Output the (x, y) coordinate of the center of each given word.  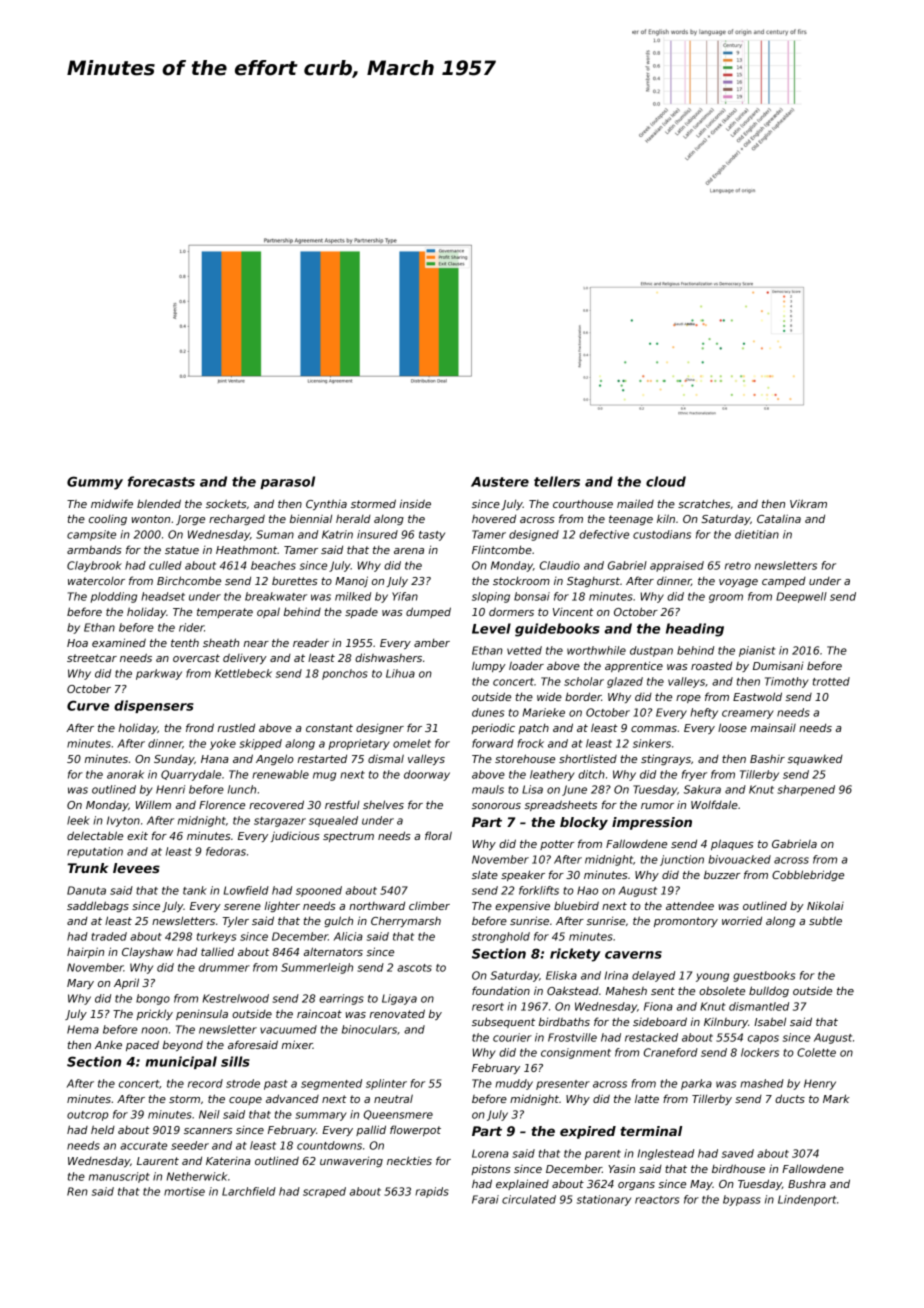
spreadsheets (560, 805)
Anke (108, 1045)
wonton (151, 519)
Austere (500, 482)
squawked (815, 760)
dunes (488, 712)
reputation (95, 852)
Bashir (767, 759)
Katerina (228, 1161)
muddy (514, 1084)
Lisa (532, 789)
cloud (666, 481)
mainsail (773, 728)
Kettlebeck (243, 673)
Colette (816, 1052)
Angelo (275, 759)
